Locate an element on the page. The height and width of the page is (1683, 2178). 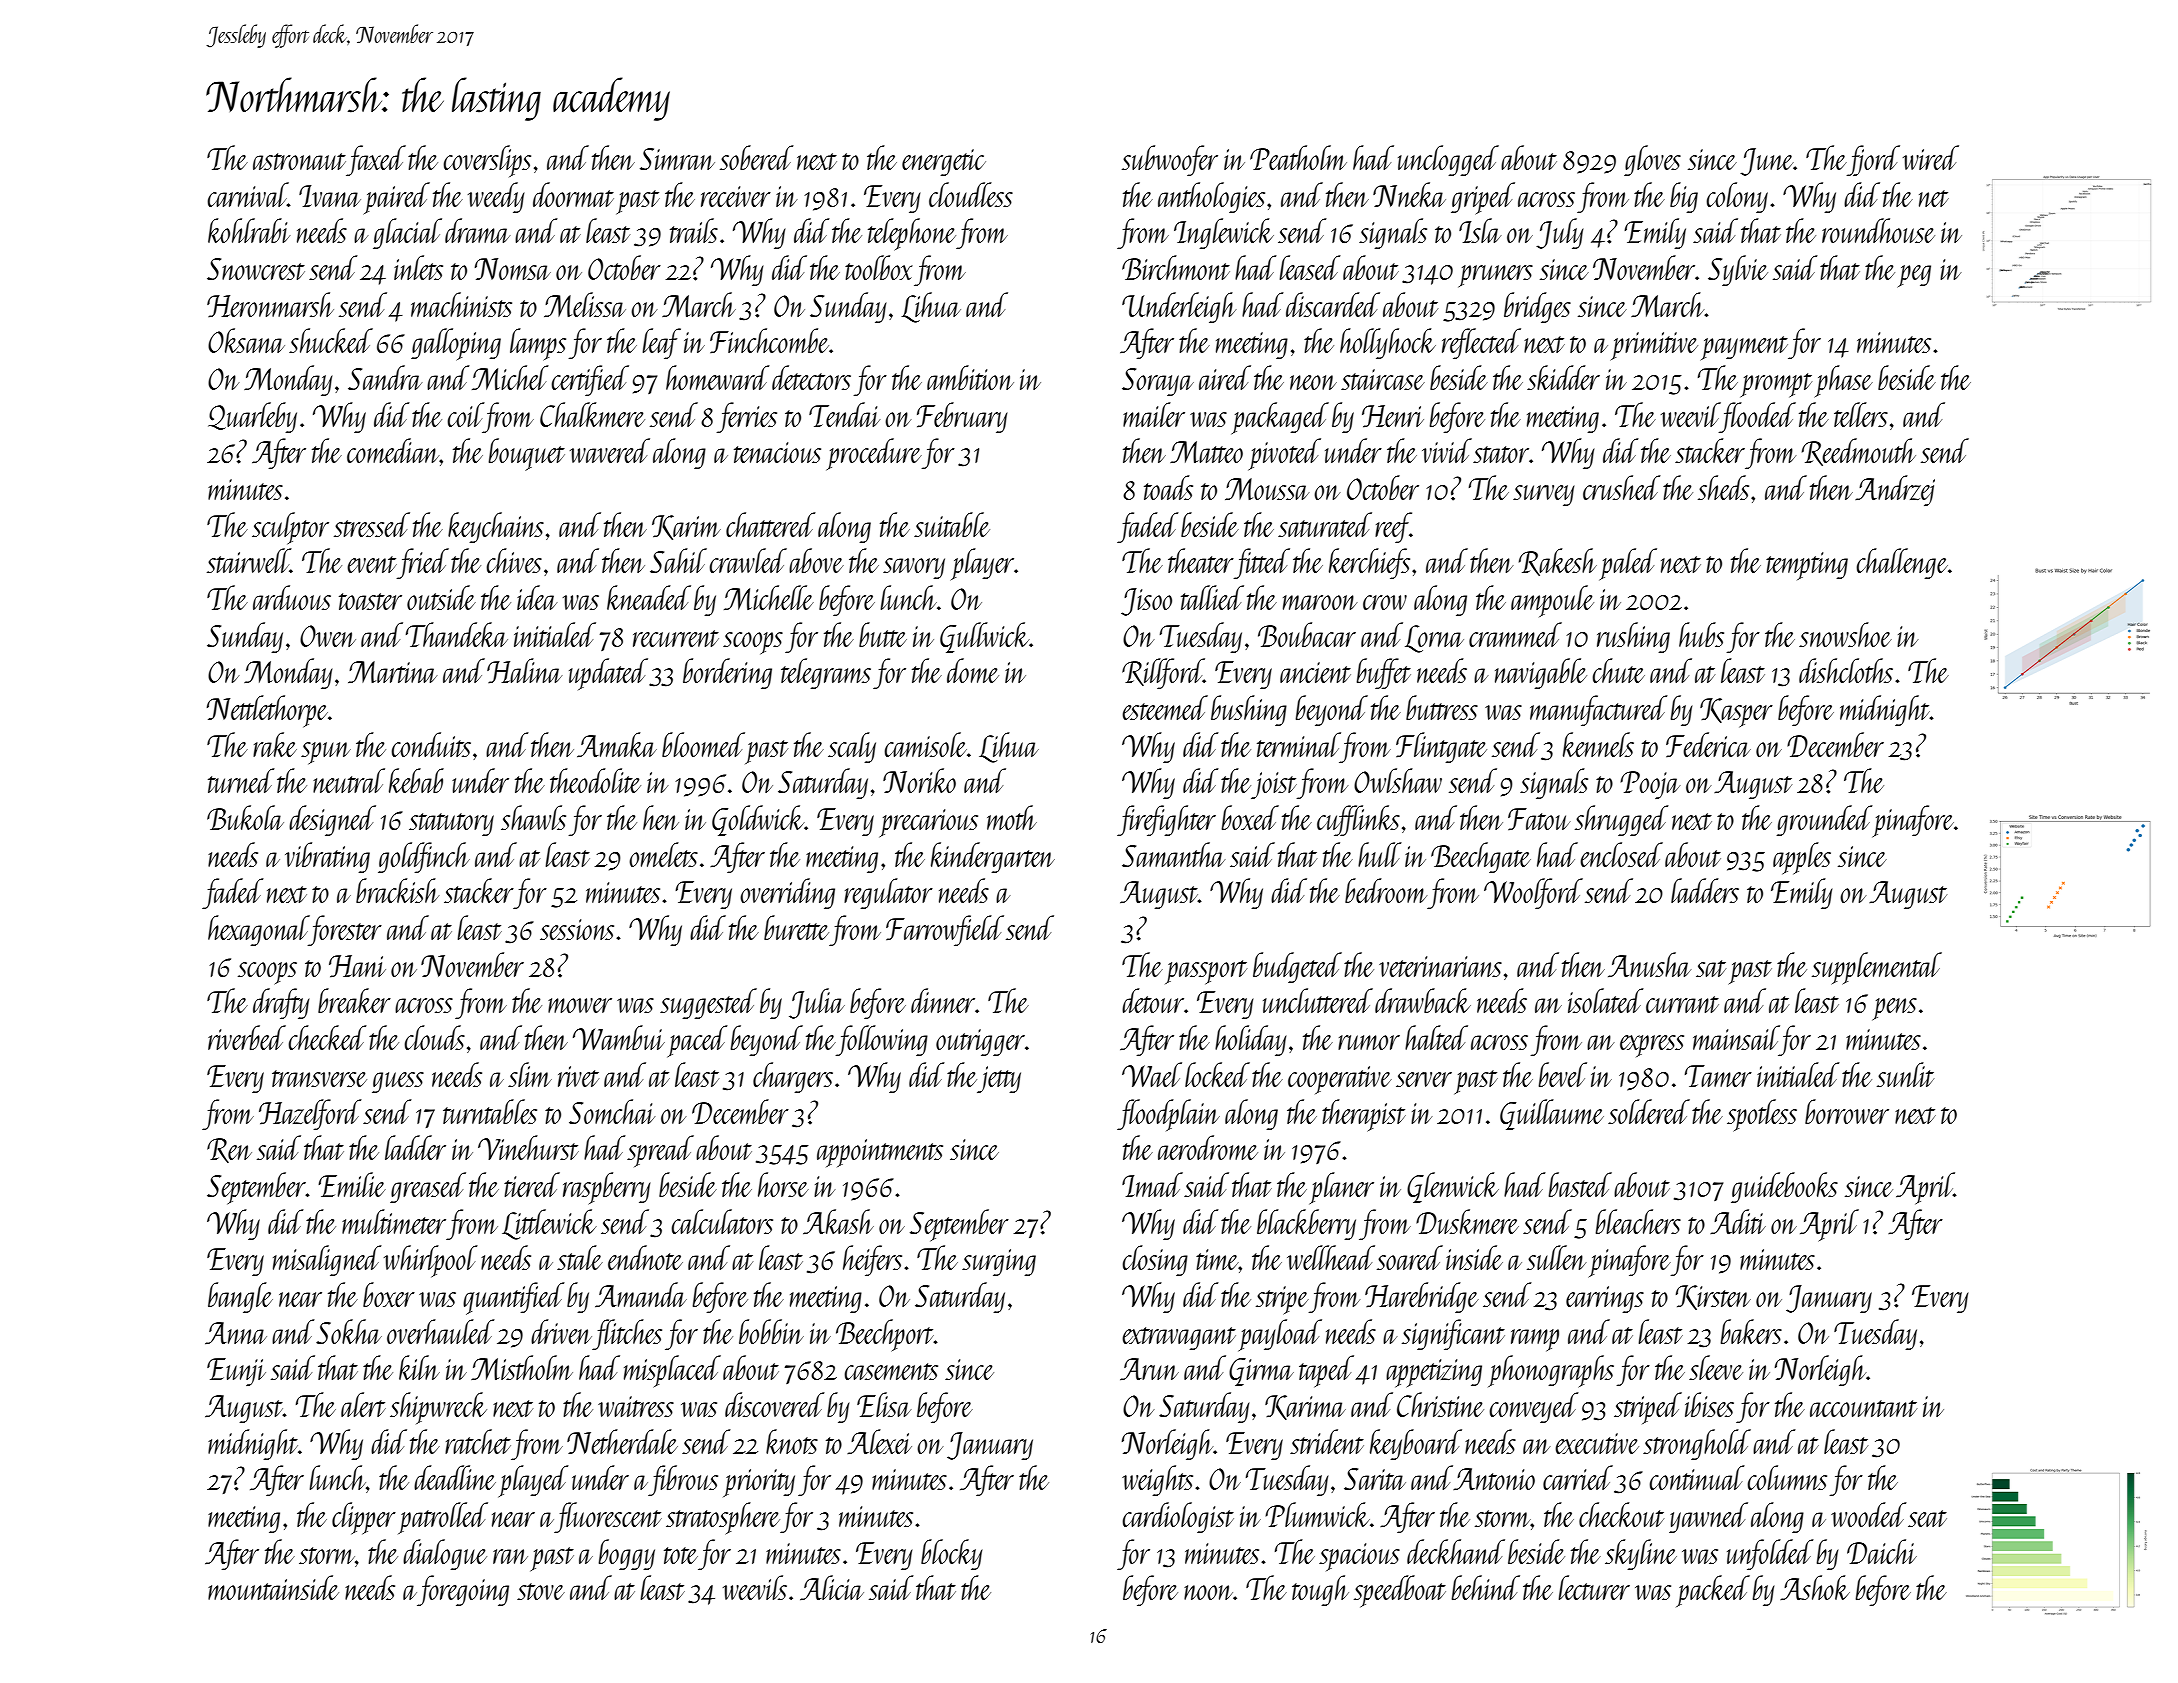
sullen is located at coordinates (1556, 1257).
